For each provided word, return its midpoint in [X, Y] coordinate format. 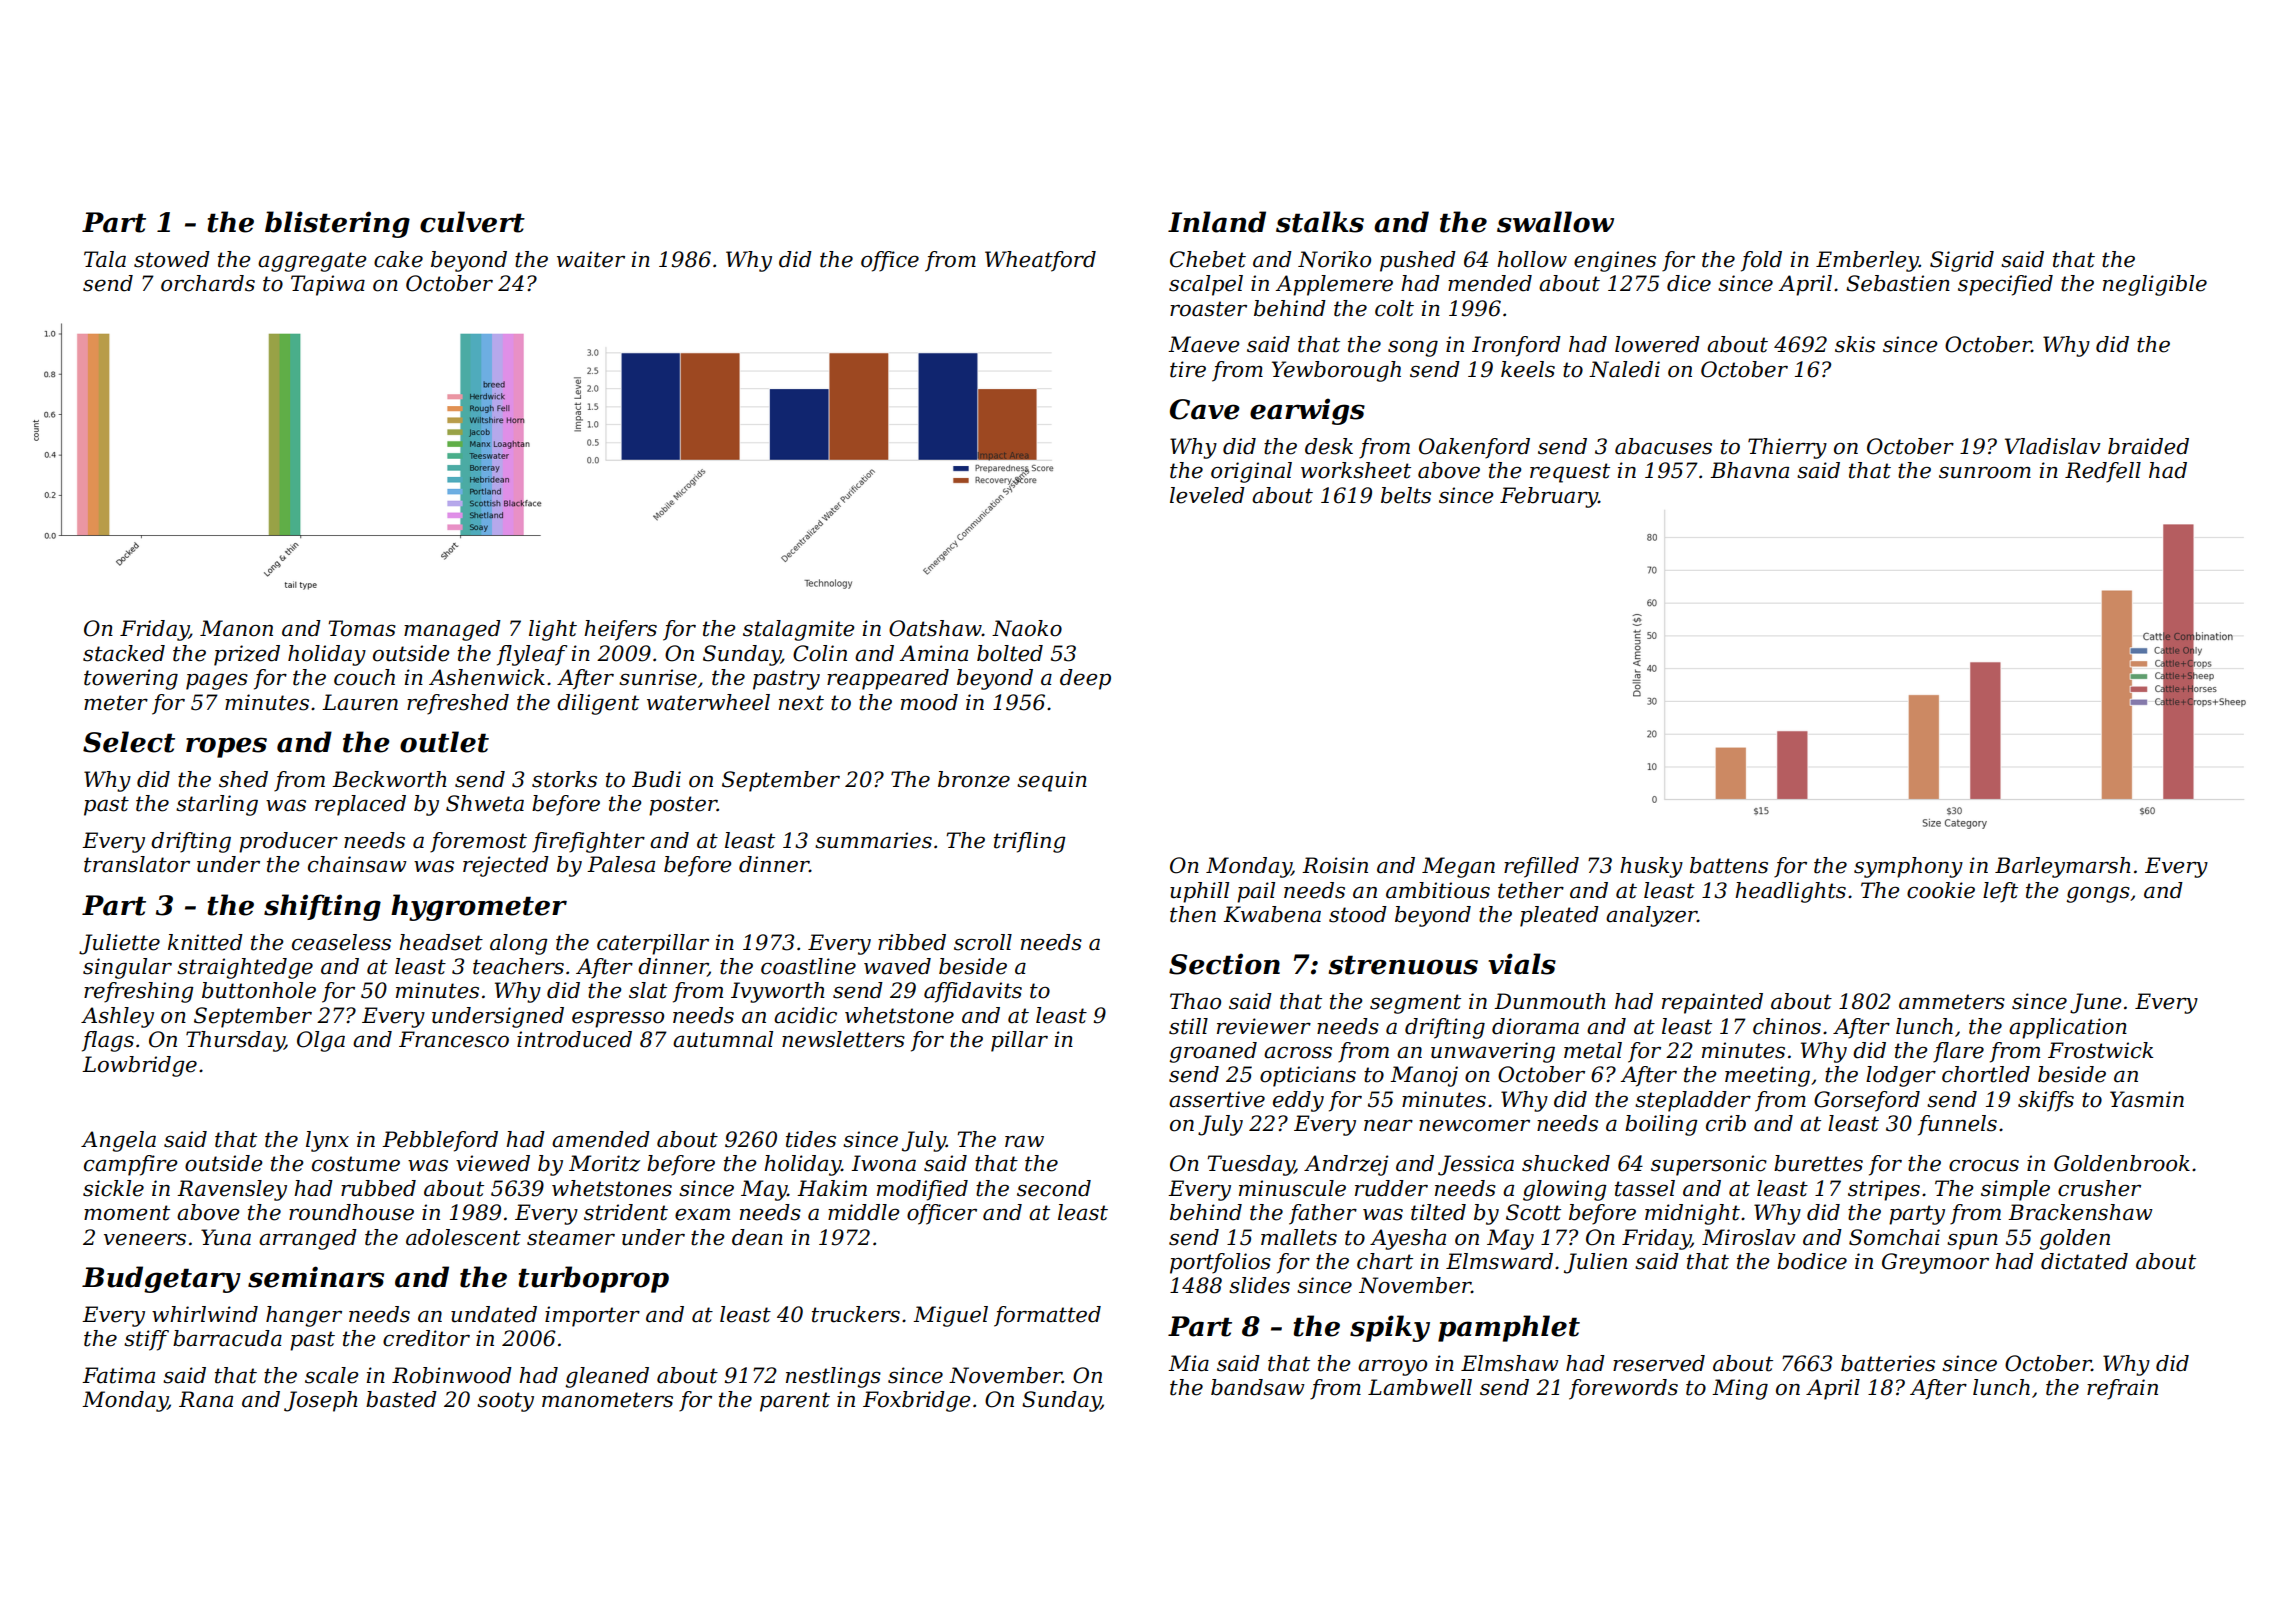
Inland [1217, 222]
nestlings [833, 1377]
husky [1651, 867]
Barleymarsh [2063, 867]
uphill [1199, 892]
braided [2148, 446]
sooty [505, 1402]
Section [1224, 964]
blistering [337, 224]
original [1251, 472]
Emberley [1867, 261]
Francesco [454, 1039]
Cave [1205, 409]
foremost [478, 842]
